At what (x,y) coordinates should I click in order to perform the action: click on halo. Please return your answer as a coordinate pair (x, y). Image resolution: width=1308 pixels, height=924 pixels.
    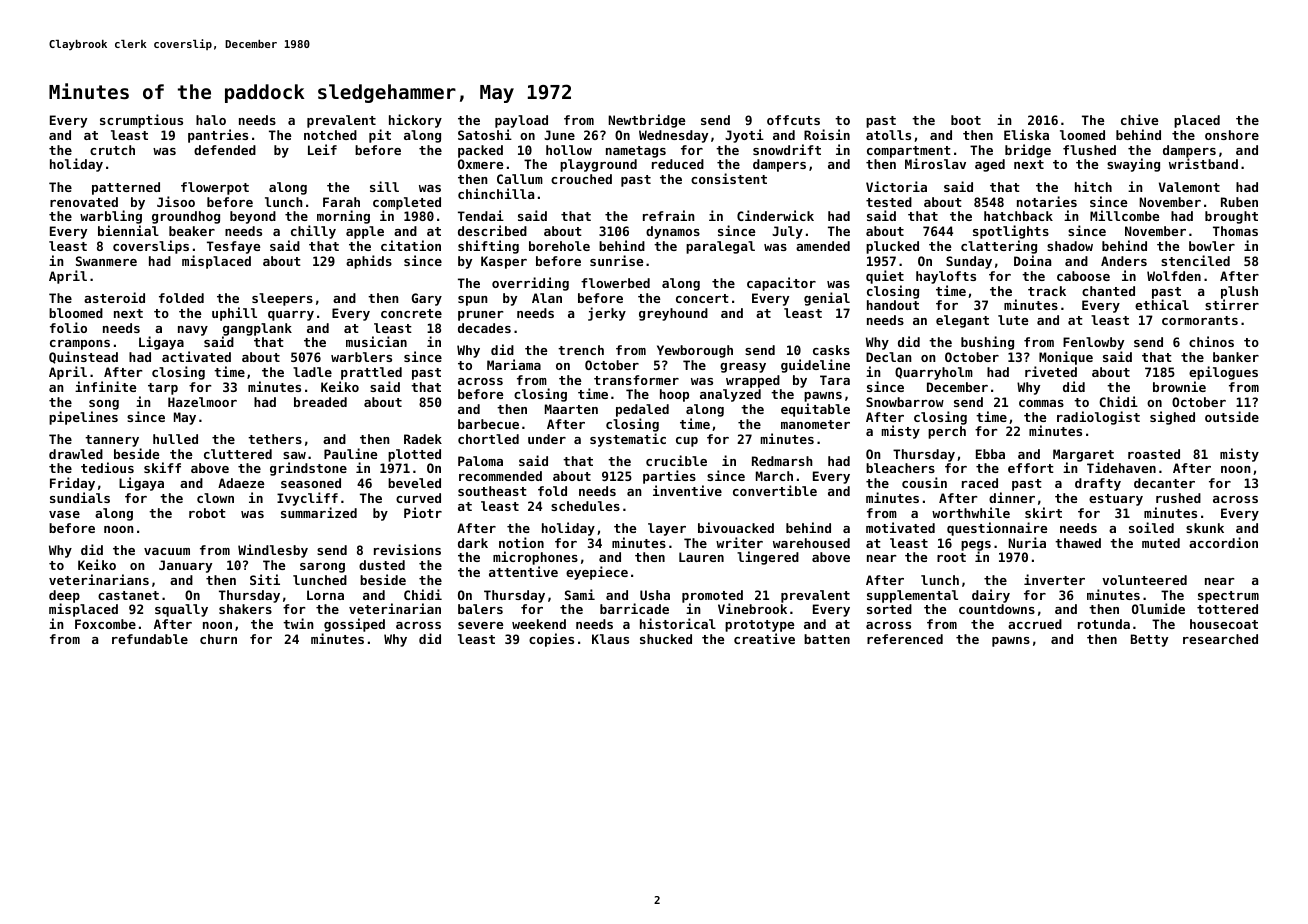
    Looking at the image, I should click on (211, 120).
